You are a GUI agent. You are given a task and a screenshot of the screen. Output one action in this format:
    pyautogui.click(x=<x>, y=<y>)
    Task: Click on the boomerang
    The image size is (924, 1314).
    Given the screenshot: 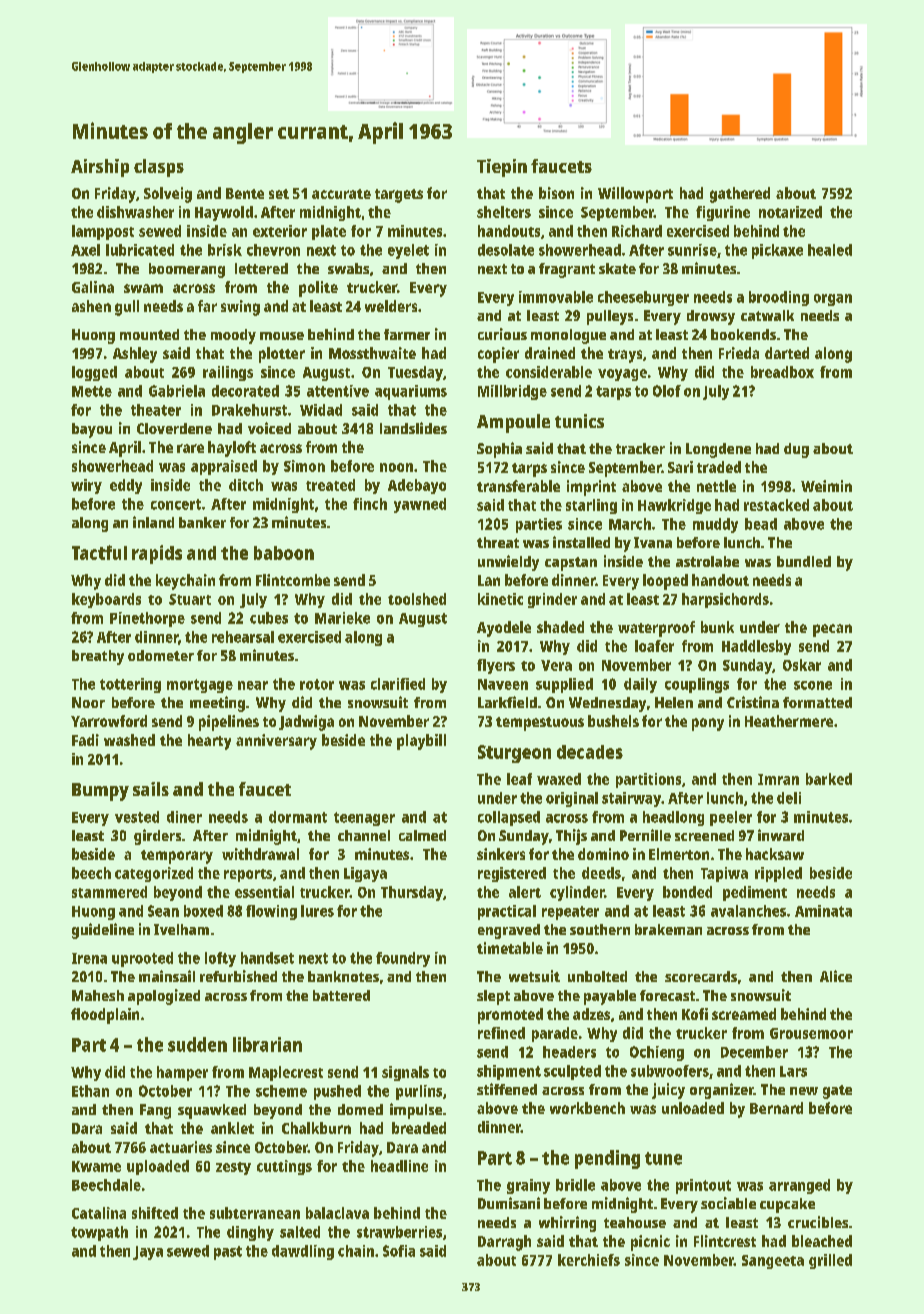 What is the action you would take?
    pyautogui.click(x=187, y=270)
